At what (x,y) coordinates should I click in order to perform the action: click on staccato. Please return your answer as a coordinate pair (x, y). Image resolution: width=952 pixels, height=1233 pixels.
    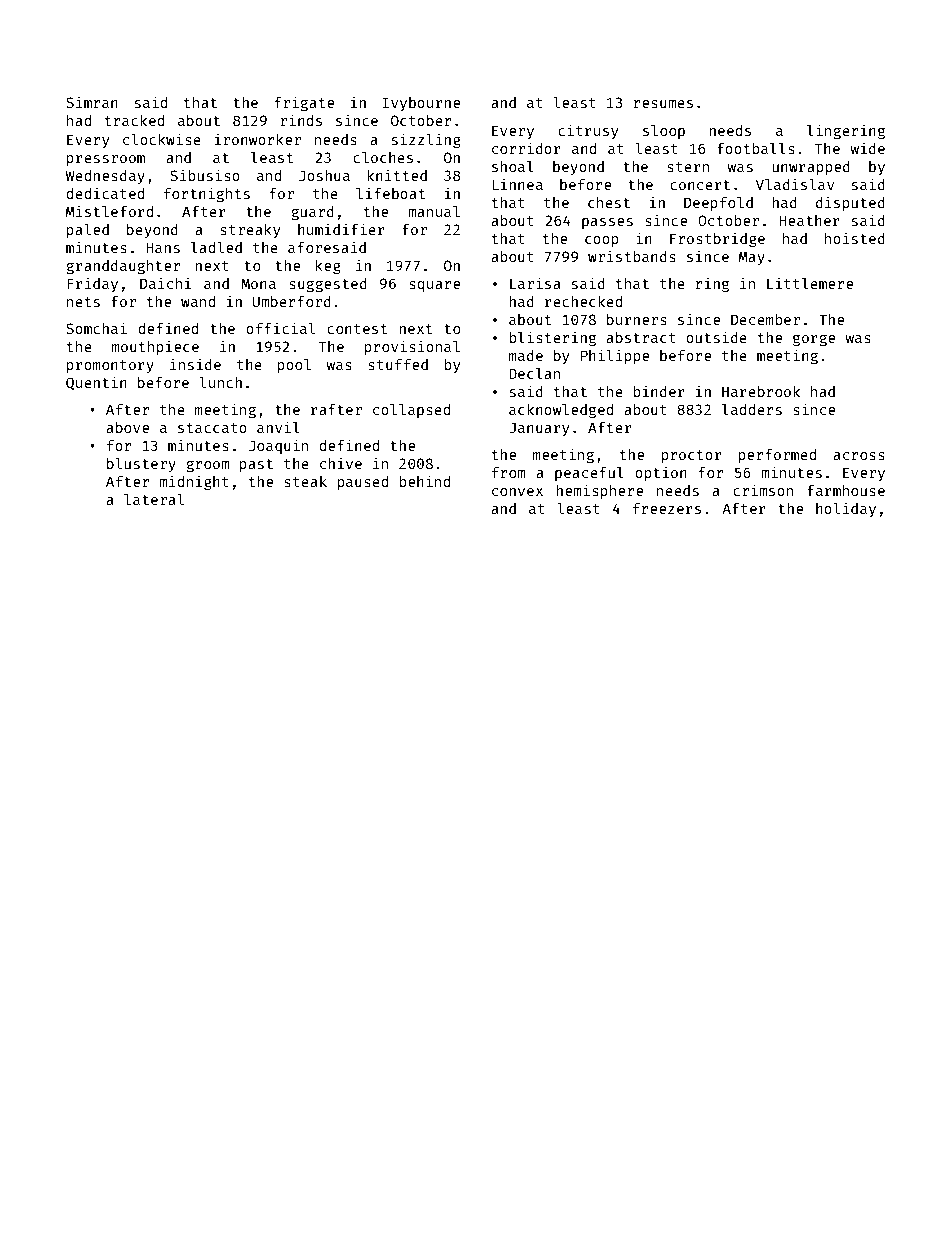
    Looking at the image, I should click on (212, 428).
